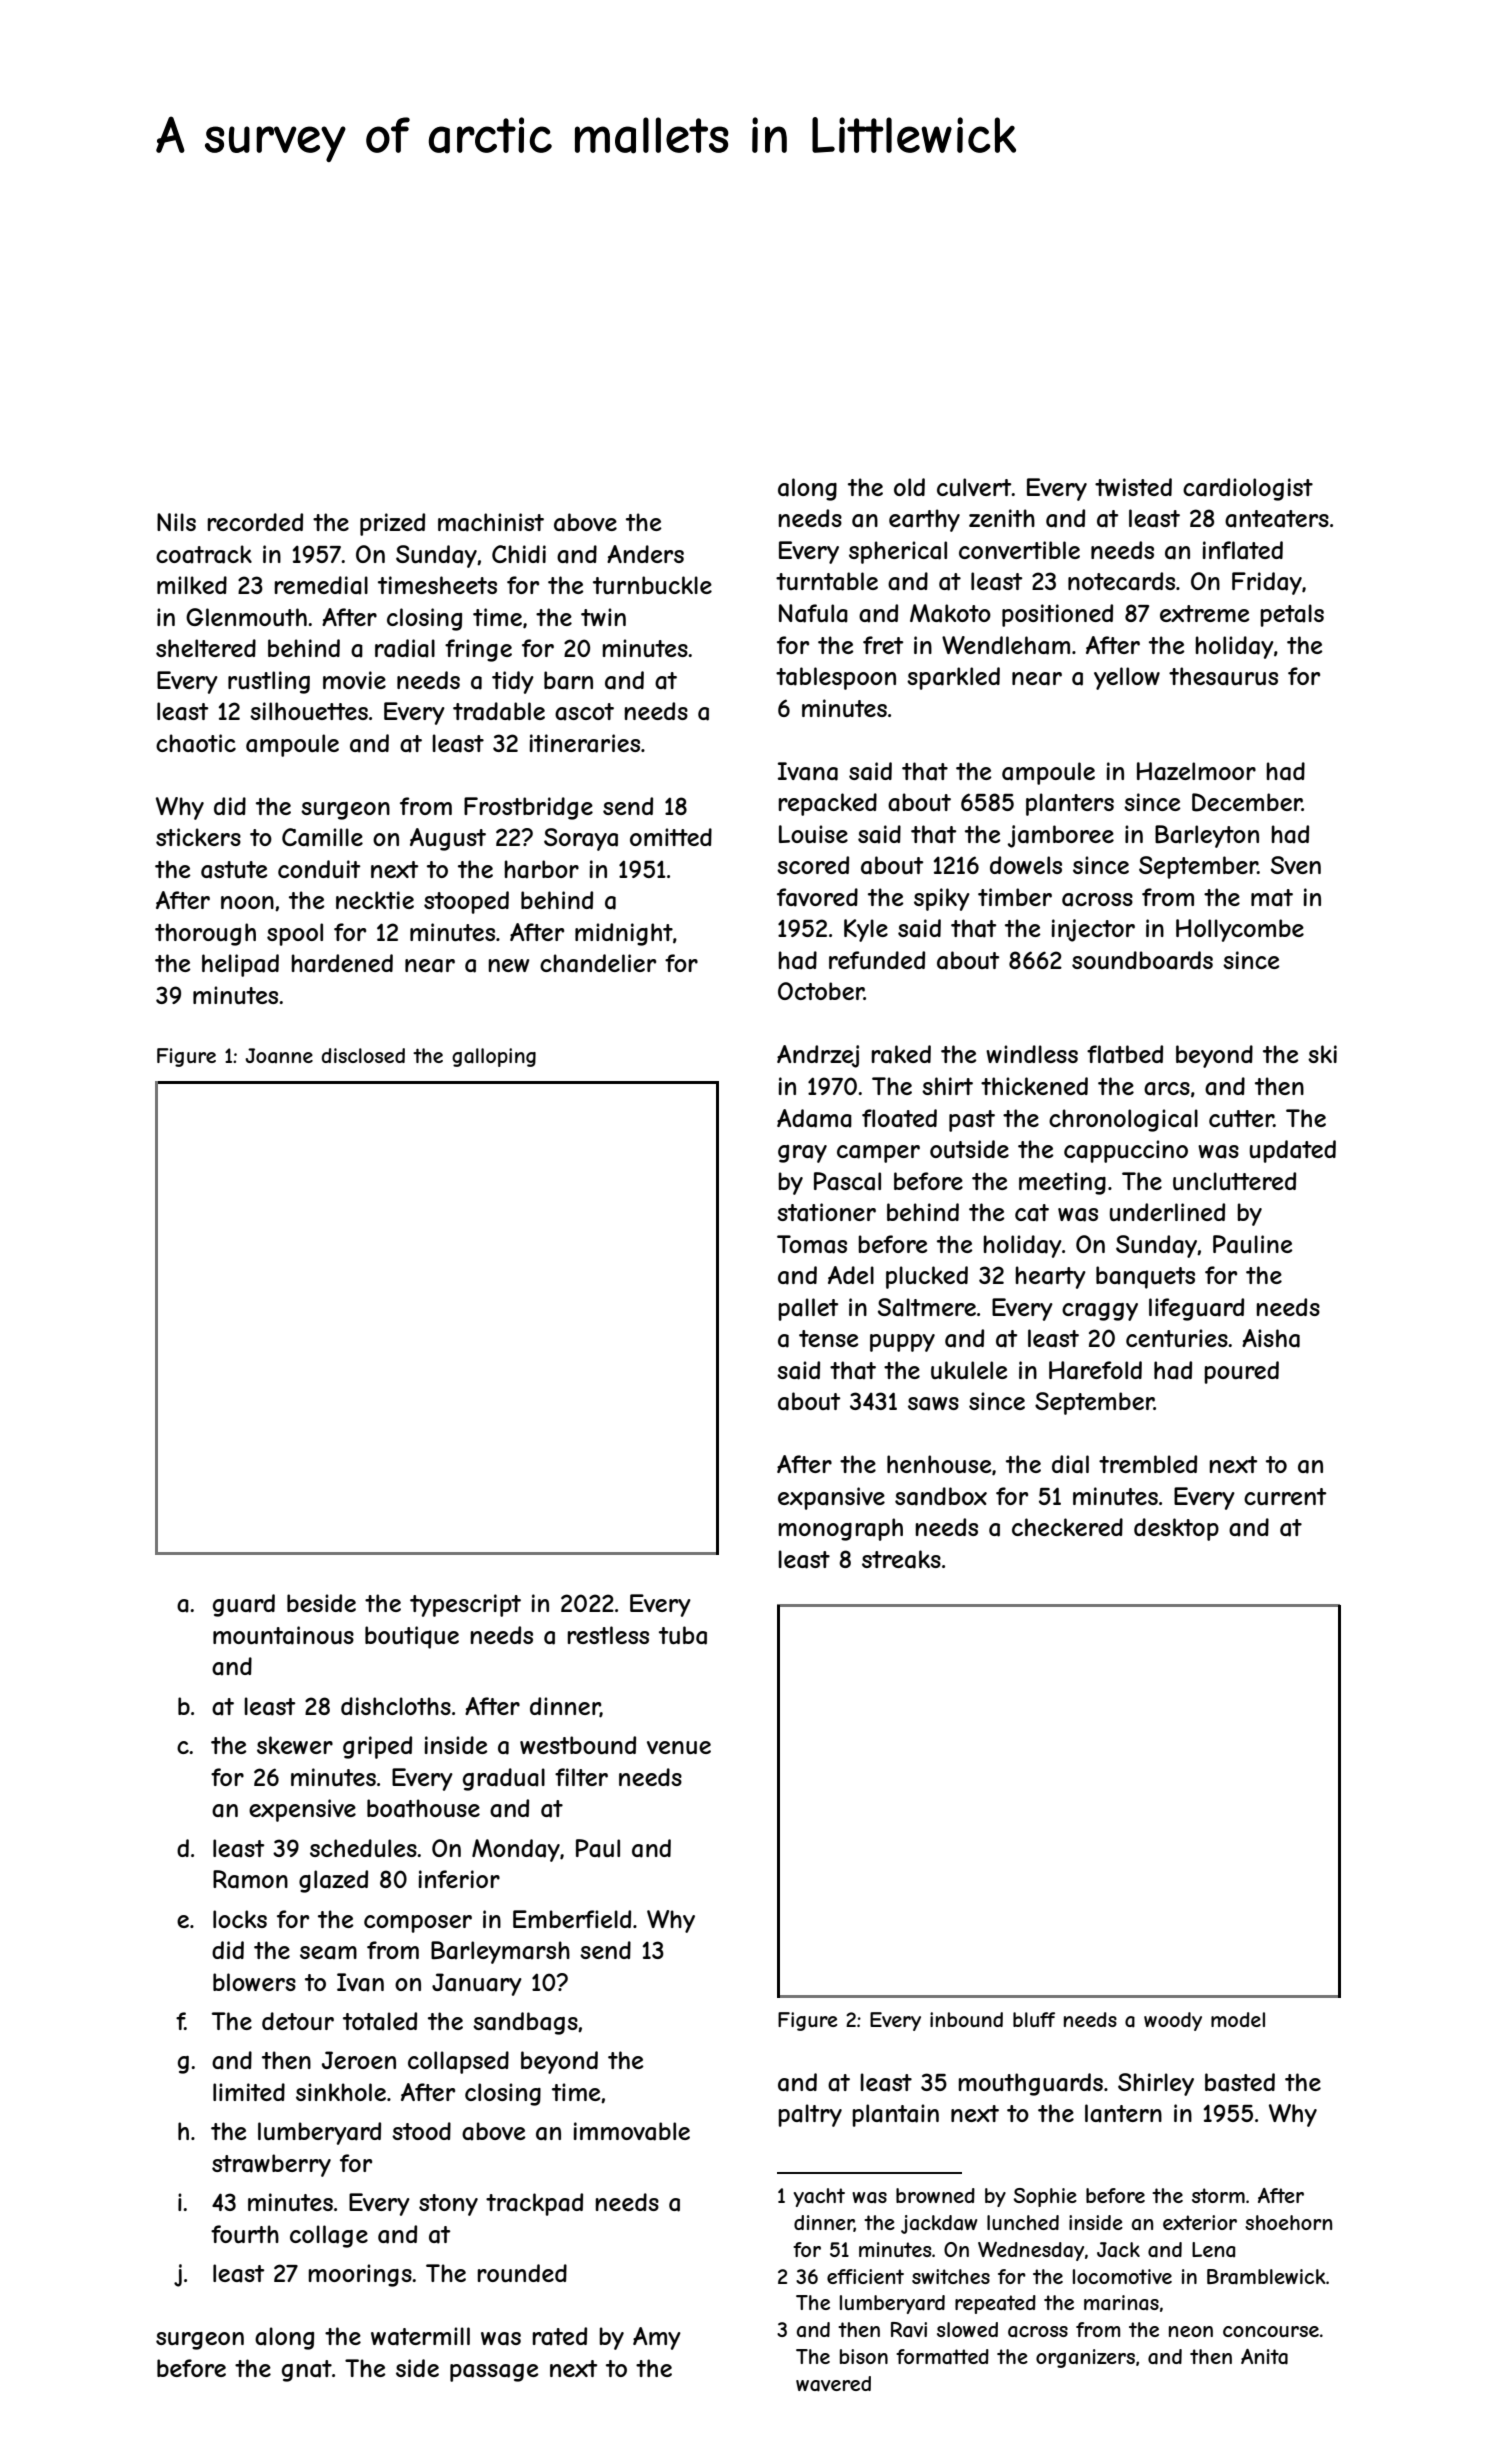  Describe the element at coordinates (966, 2019) in the image. I see `inbound` at that location.
